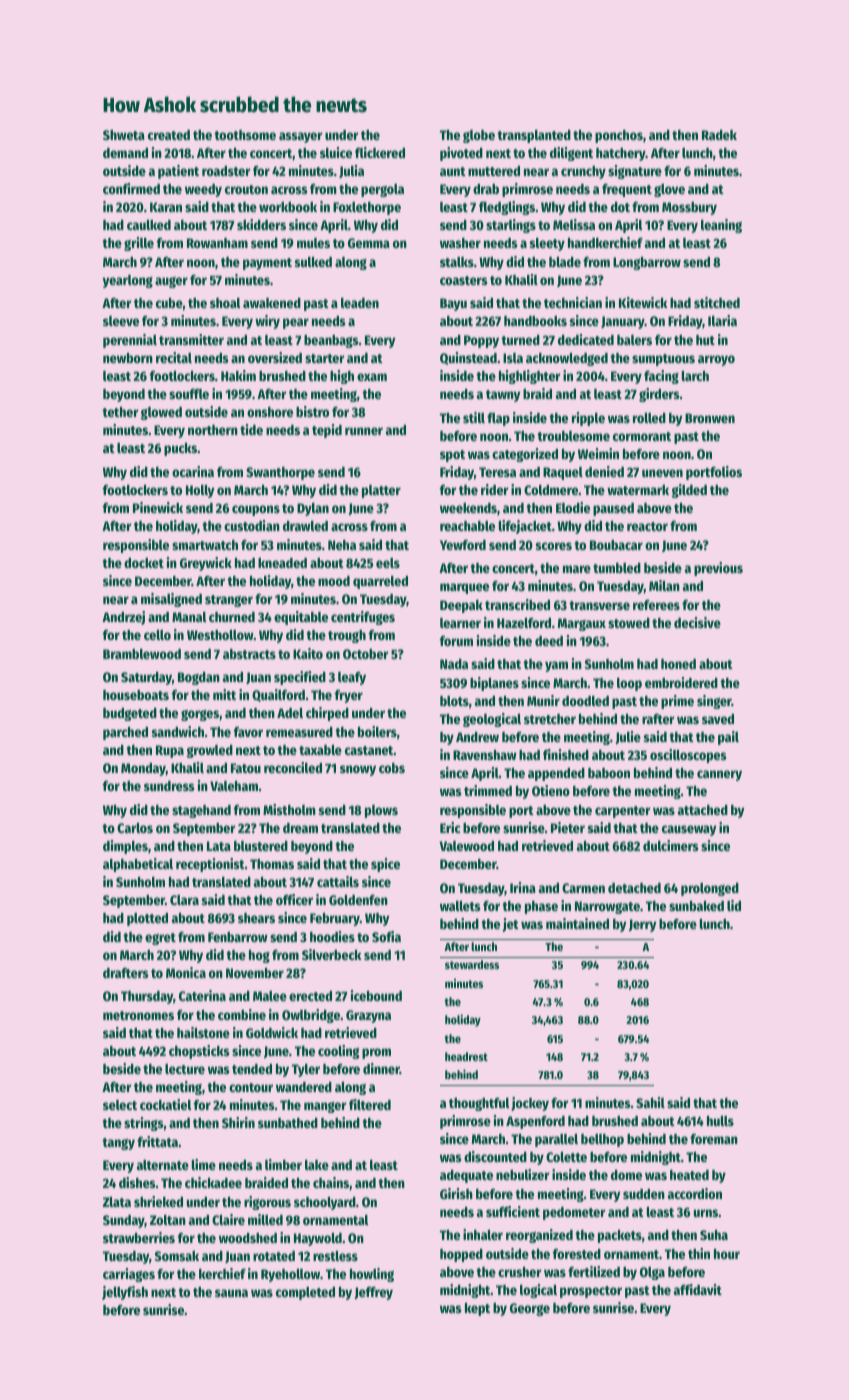 The image size is (849, 1400). I want to click on Olga, so click(652, 1273).
